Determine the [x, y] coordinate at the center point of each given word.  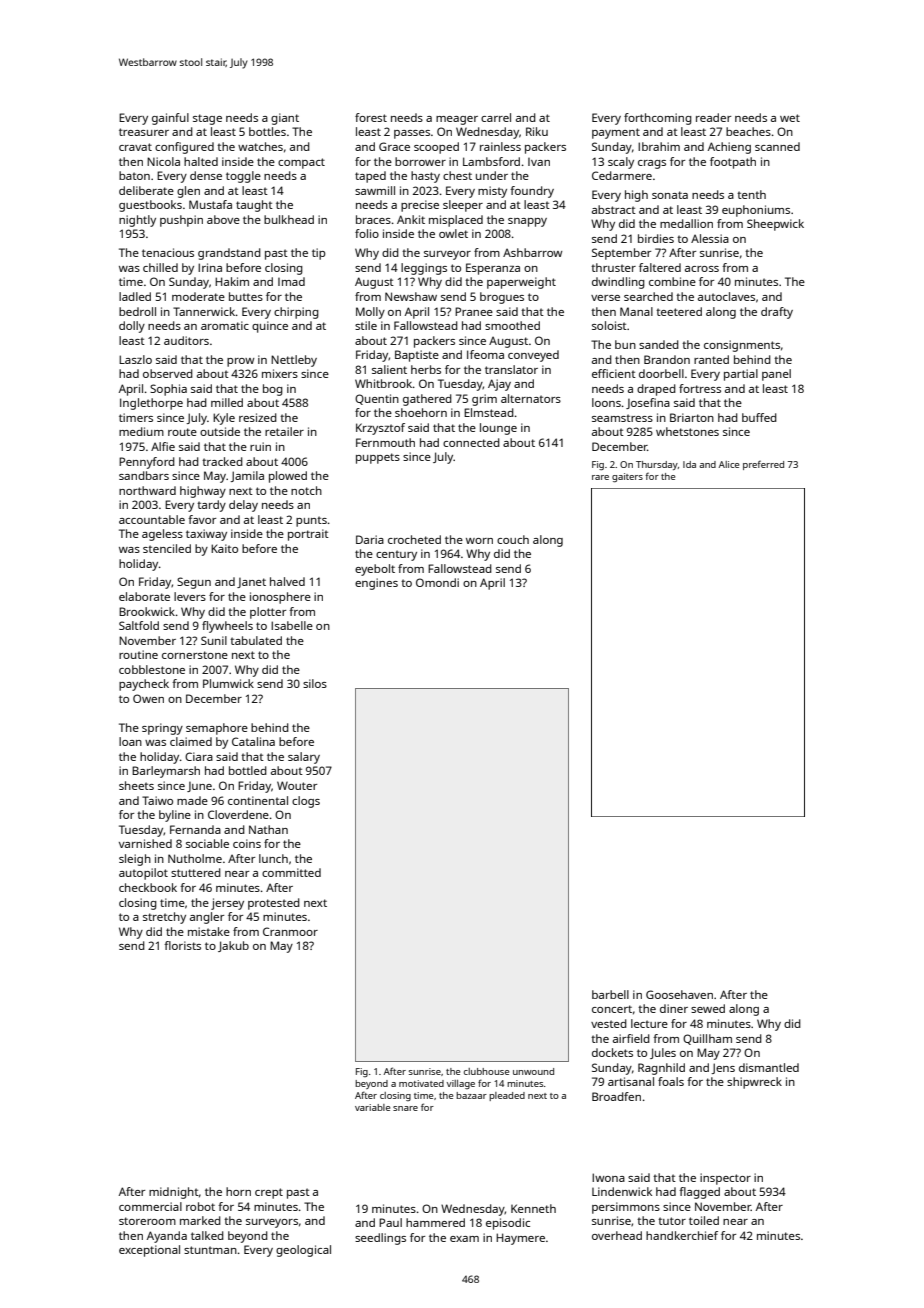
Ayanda [167, 1237]
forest [371, 117]
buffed [759, 417]
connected [471, 442]
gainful [170, 119]
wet [790, 118]
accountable [152, 519]
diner [674, 1008]
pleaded [507, 1096]
